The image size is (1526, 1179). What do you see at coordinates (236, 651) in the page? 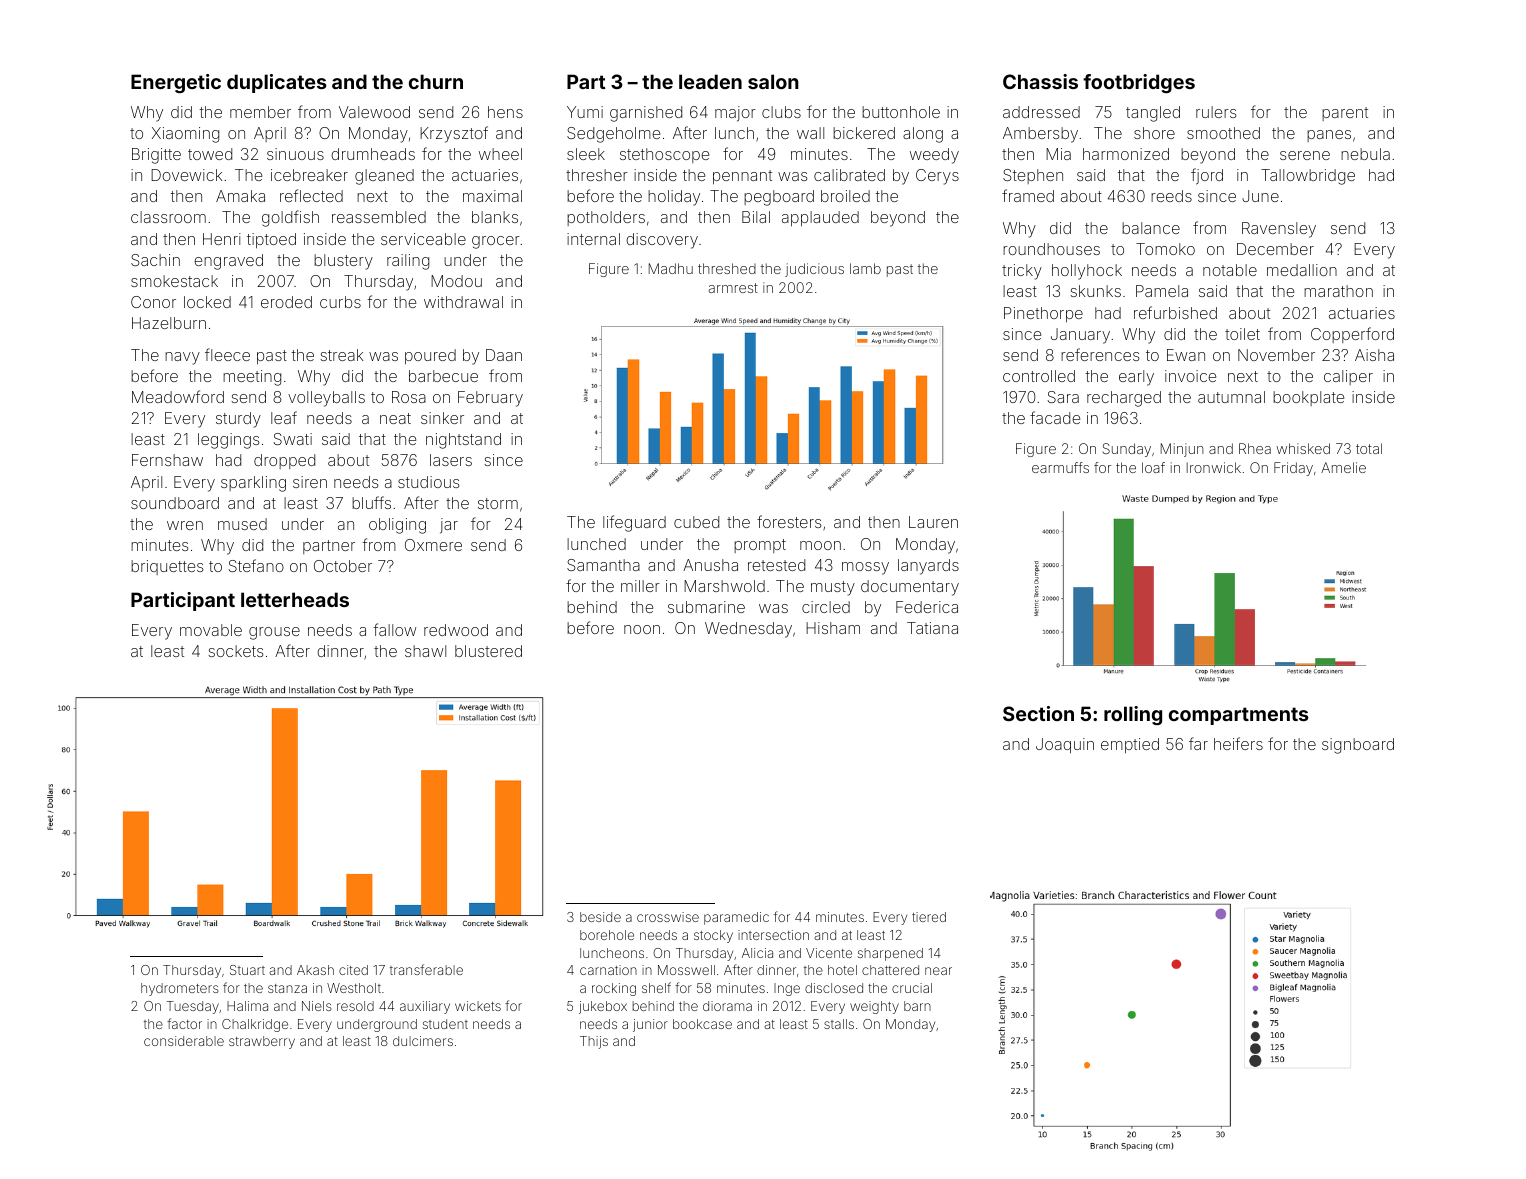
I see `sockets` at bounding box center [236, 651].
